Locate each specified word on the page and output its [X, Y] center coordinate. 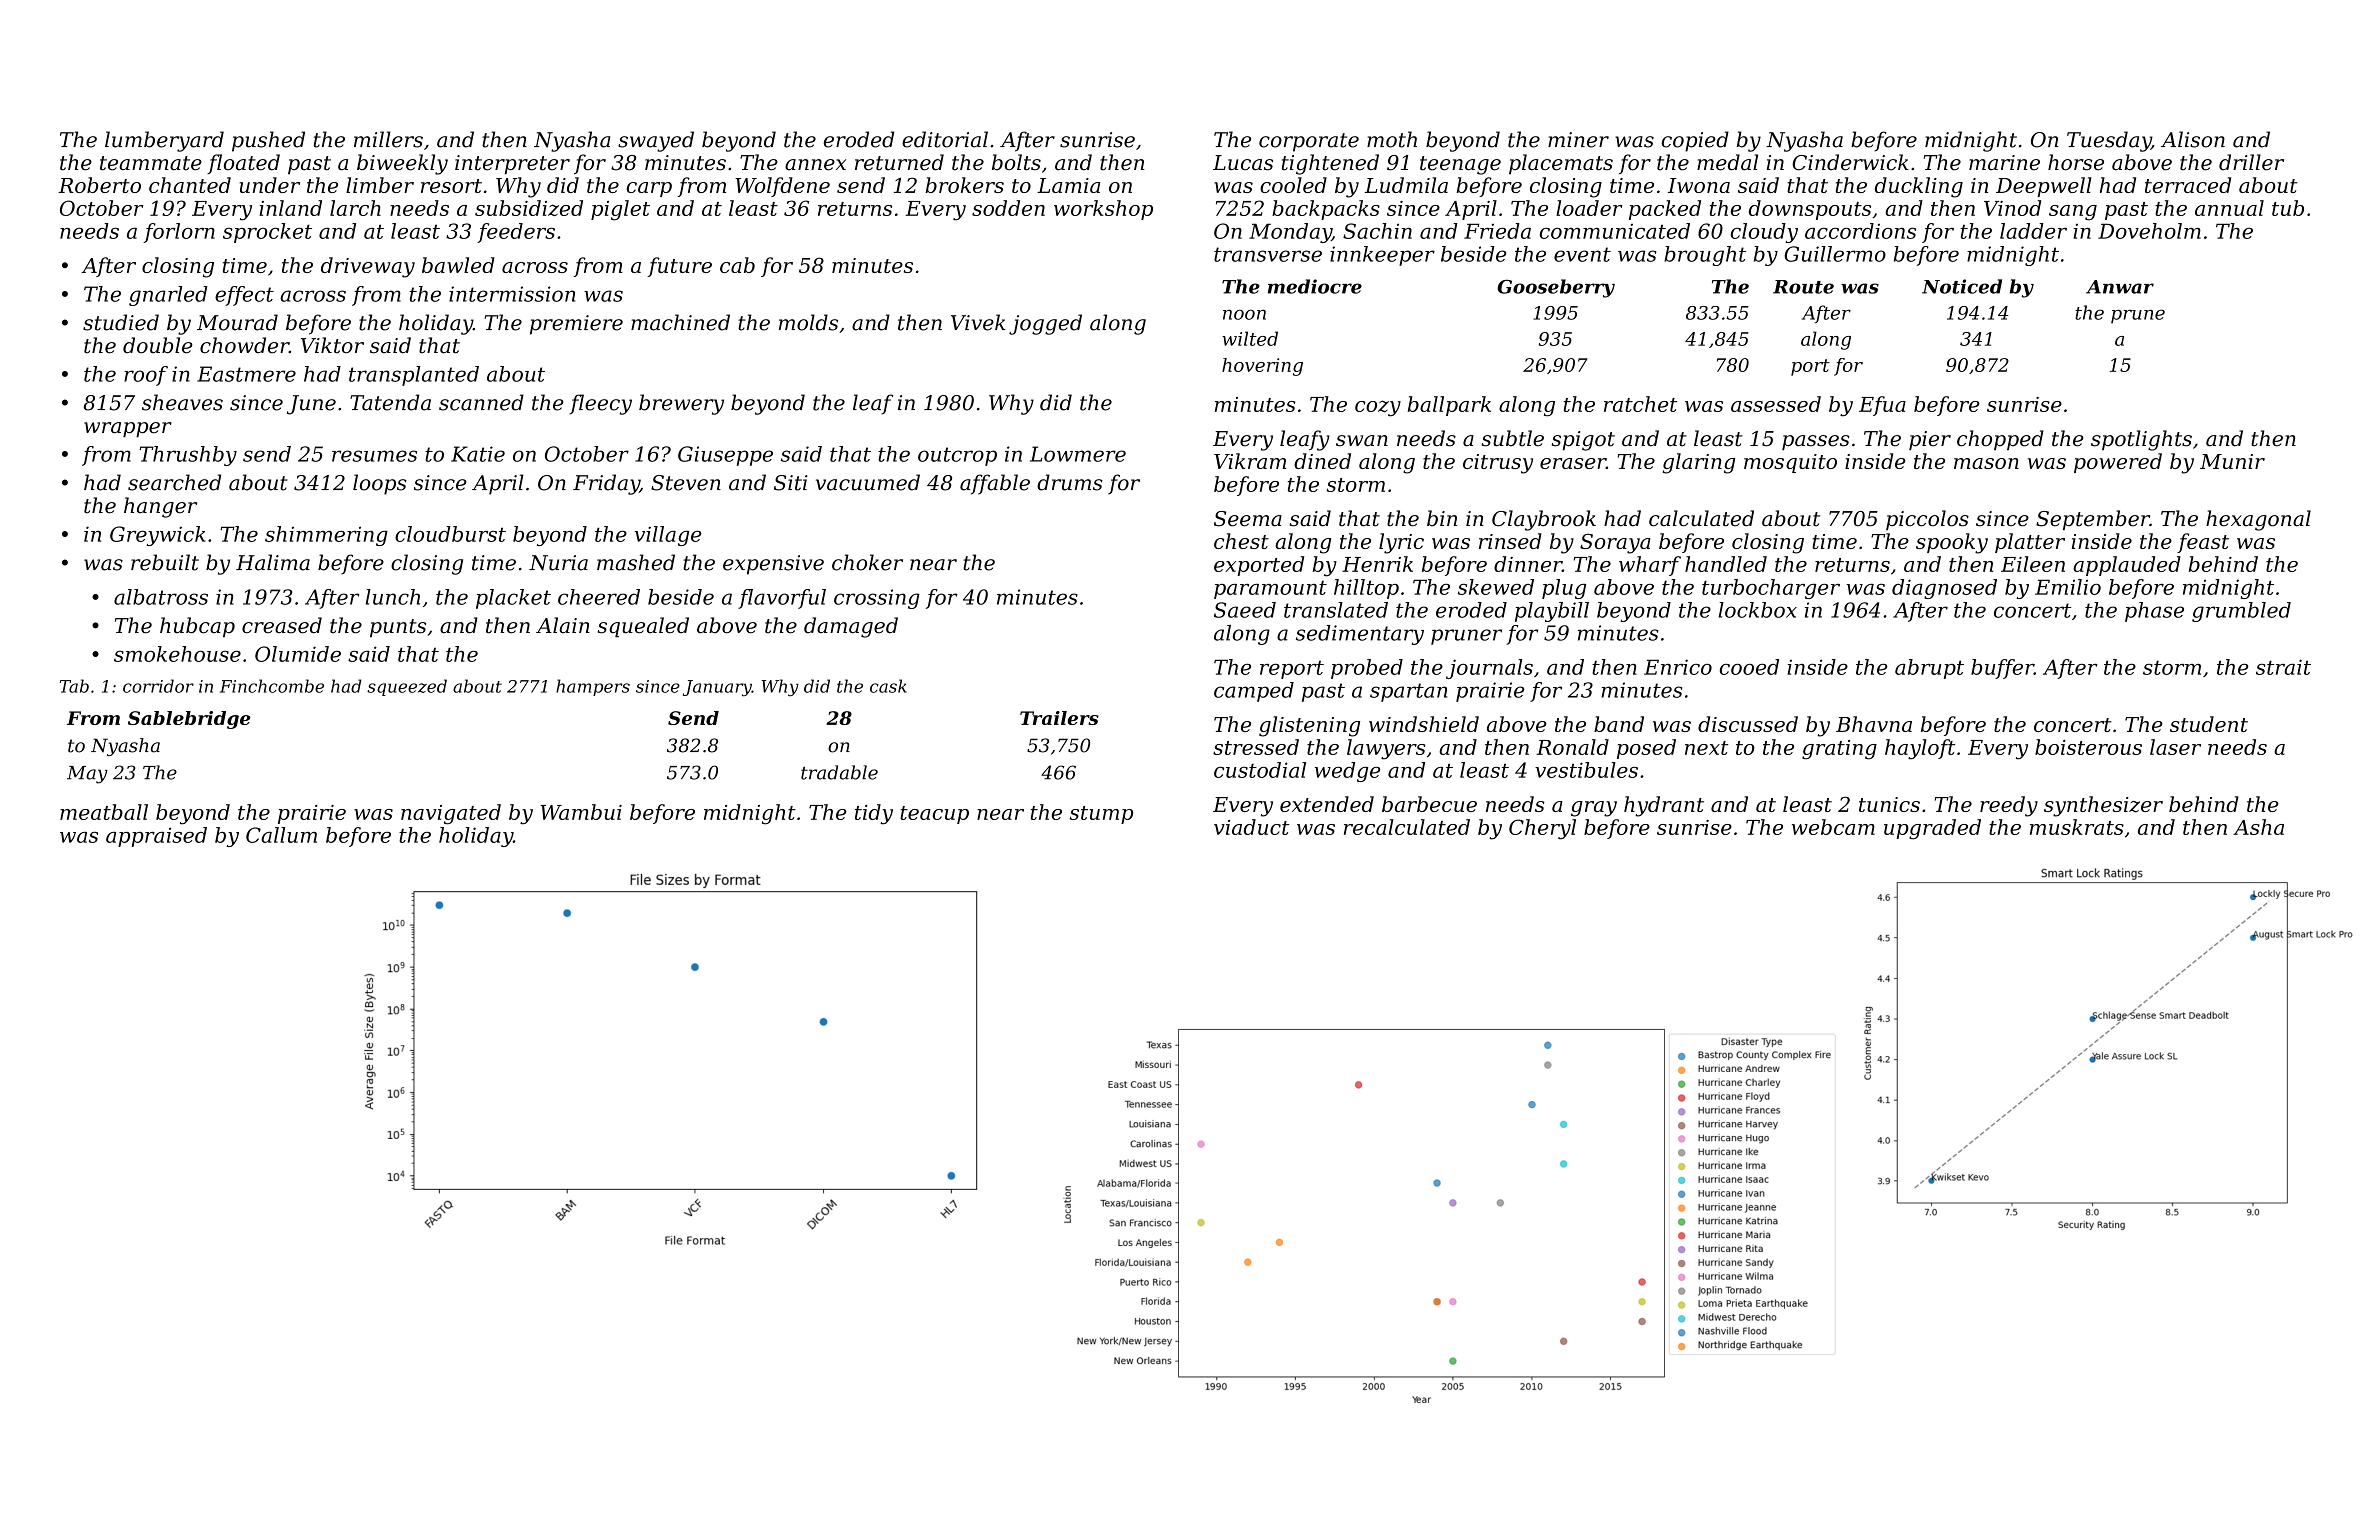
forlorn [179, 233]
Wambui [581, 812]
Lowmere [1078, 454]
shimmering [326, 536]
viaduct [1251, 827]
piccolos [1927, 520]
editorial [945, 139]
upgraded [1932, 829]
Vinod [2012, 208]
